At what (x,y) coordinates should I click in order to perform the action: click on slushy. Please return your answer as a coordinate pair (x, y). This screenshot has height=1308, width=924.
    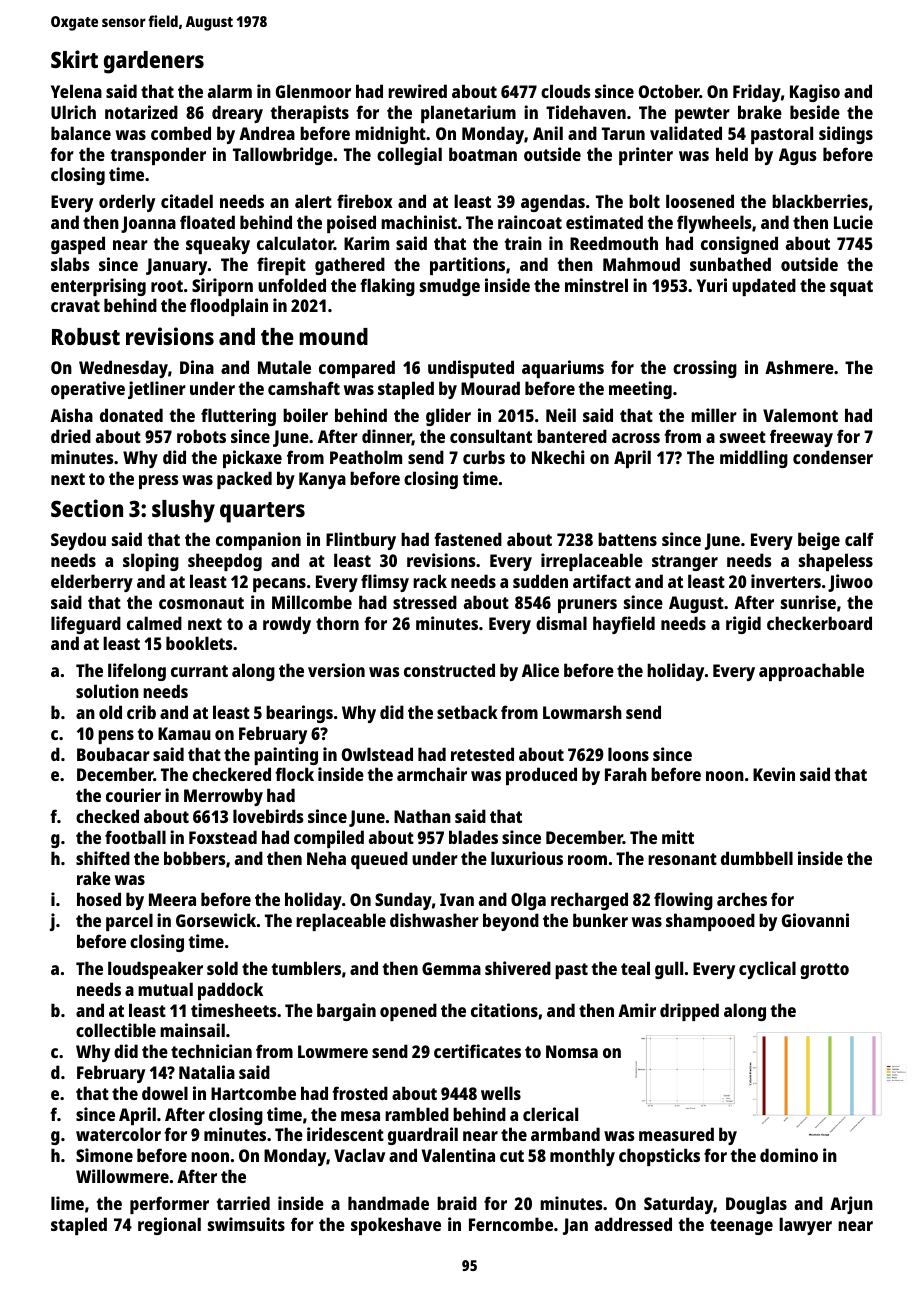
    Looking at the image, I should click on (183, 511).
